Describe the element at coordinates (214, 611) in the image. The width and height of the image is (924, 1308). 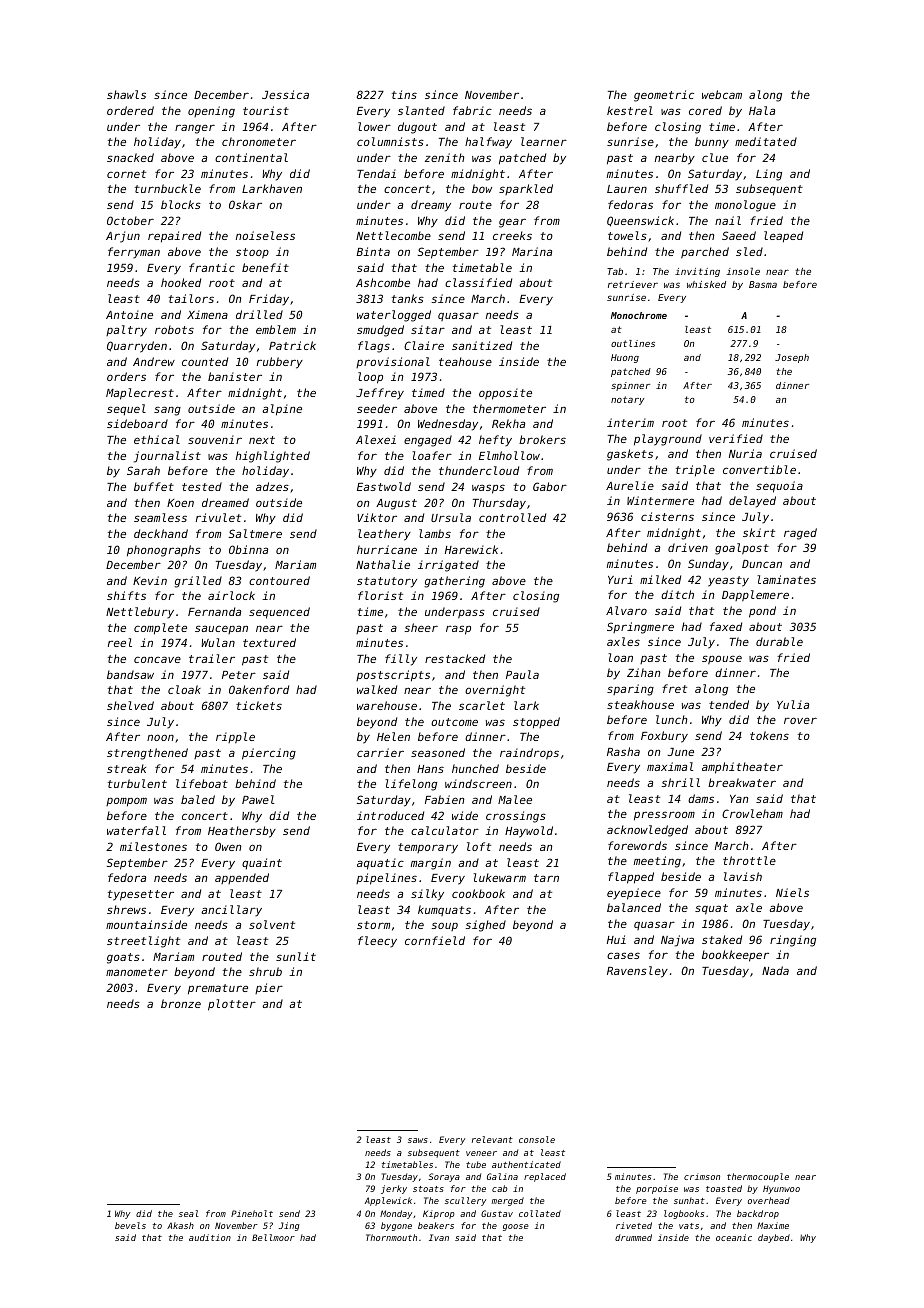
I see `Fernanda` at that location.
